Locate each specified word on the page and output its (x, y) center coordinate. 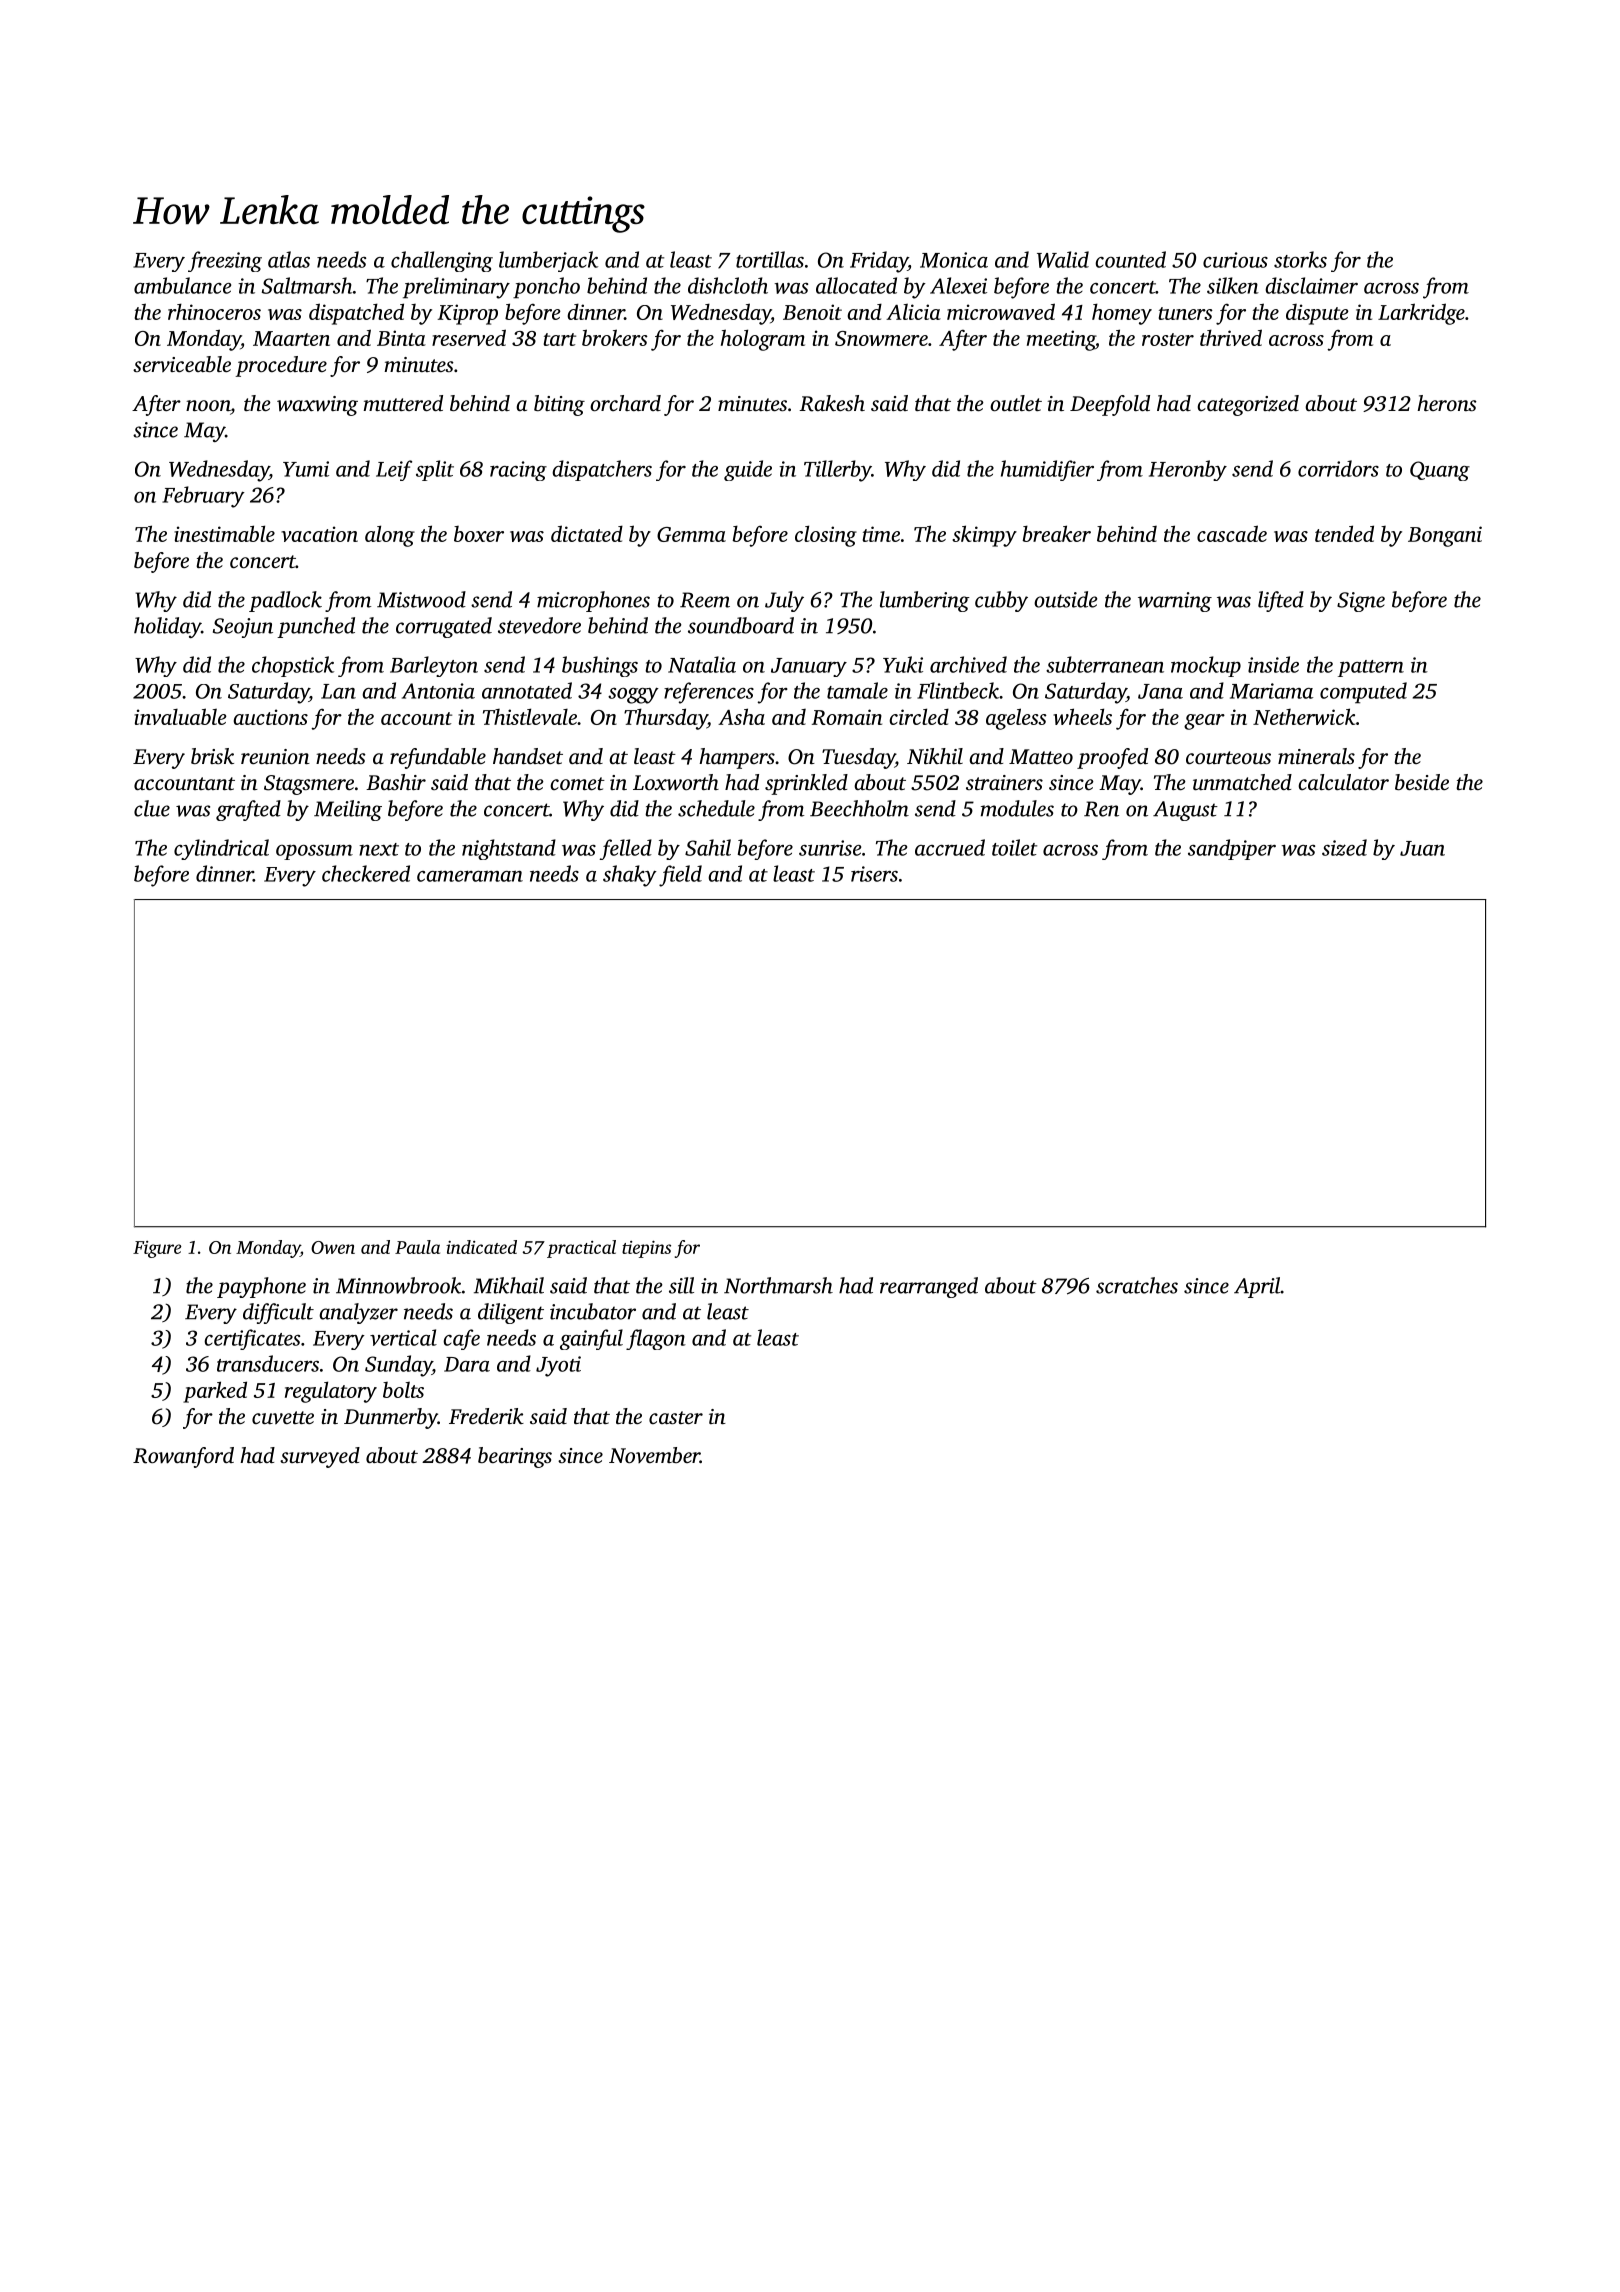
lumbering (925, 601)
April (1257, 1287)
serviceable (182, 364)
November (654, 1455)
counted (1130, 259)
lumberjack (548, 261)
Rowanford (183, 1457)
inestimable (224, 533)
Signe (1361, 602)
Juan (1422, 848)
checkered (366, 873)
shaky (630, 876)
